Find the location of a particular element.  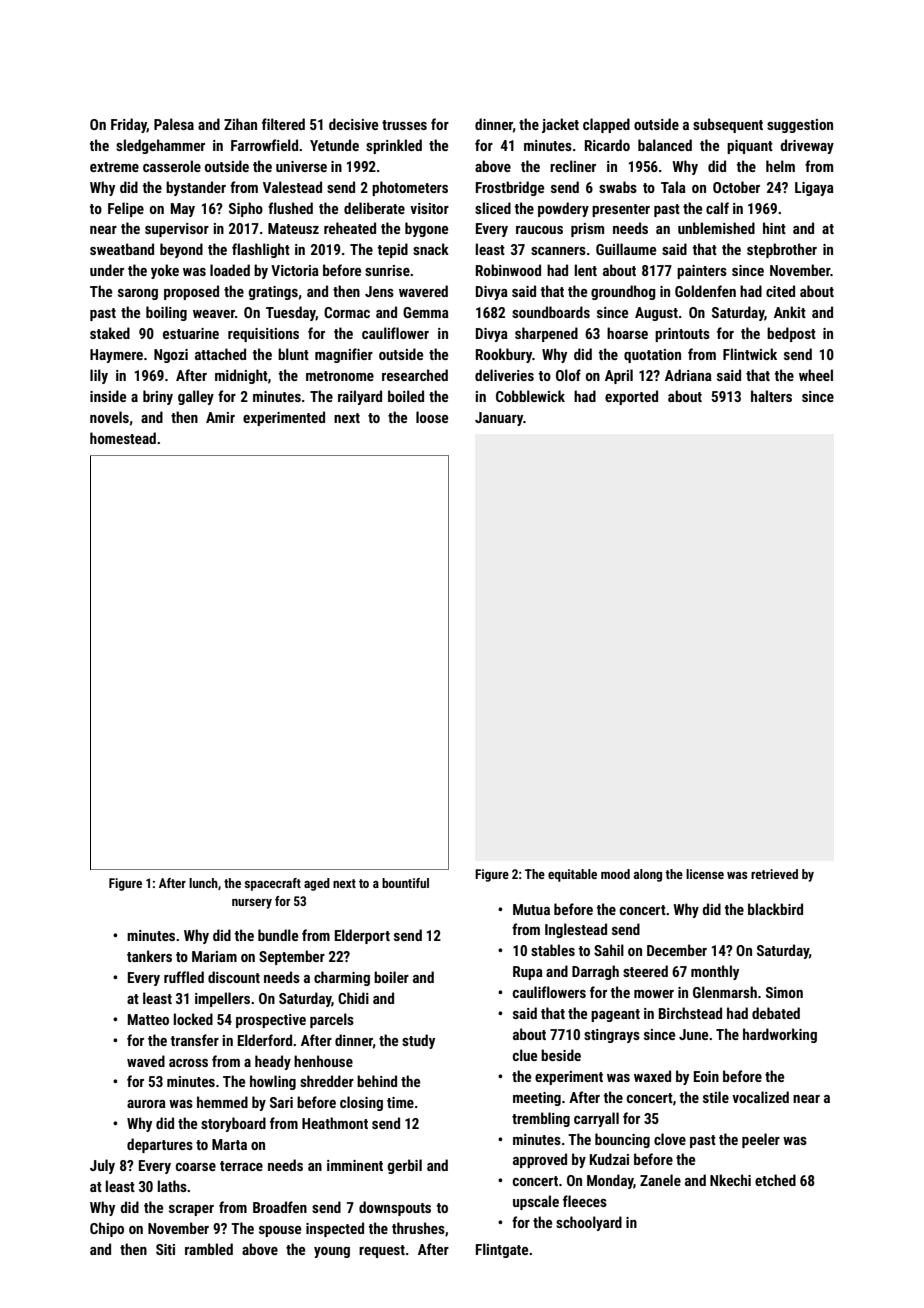

bedpost is located at coordinates (791, 334).
